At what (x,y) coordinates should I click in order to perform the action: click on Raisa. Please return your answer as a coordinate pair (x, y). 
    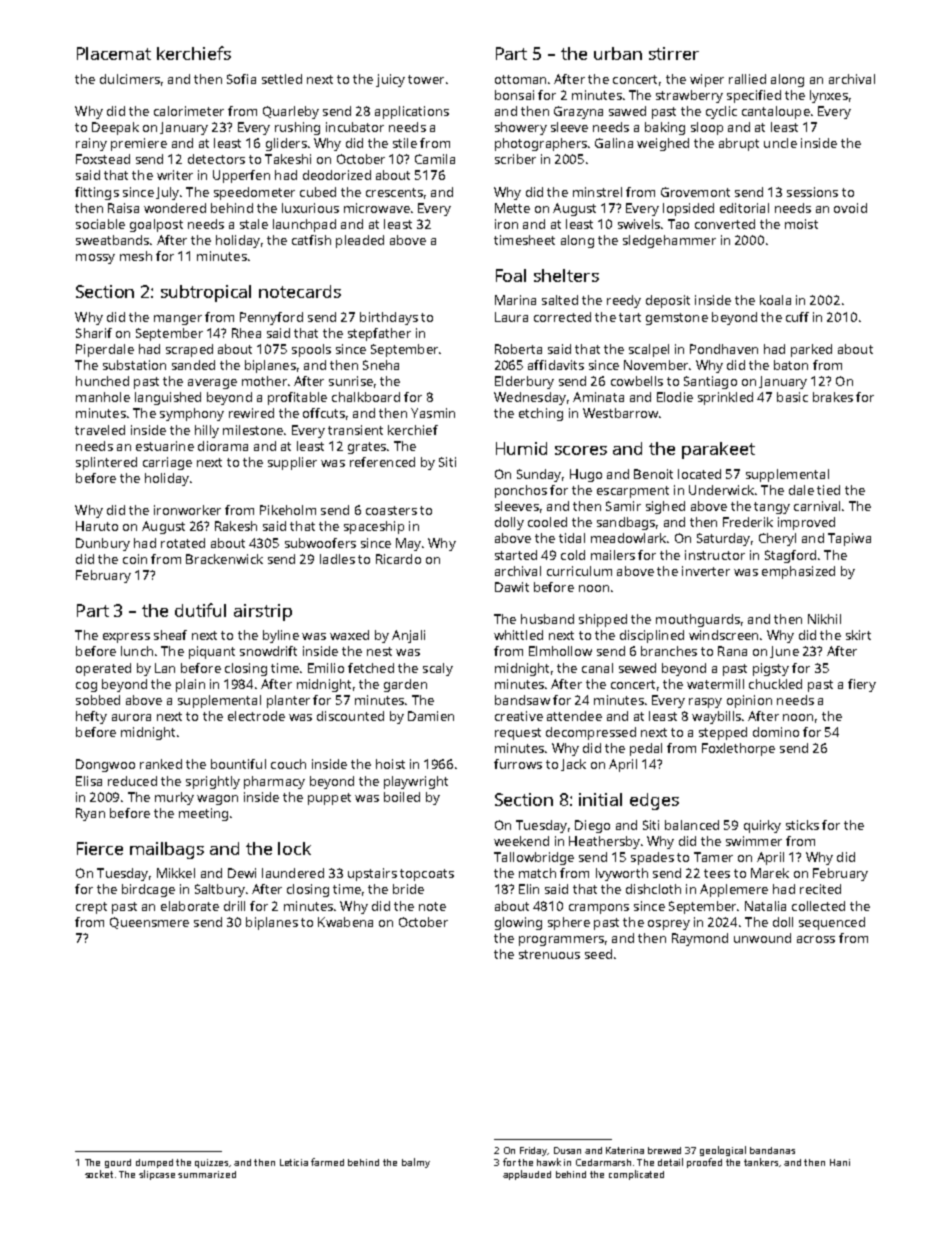
    Looking at the image, I should click on (123, 208).
